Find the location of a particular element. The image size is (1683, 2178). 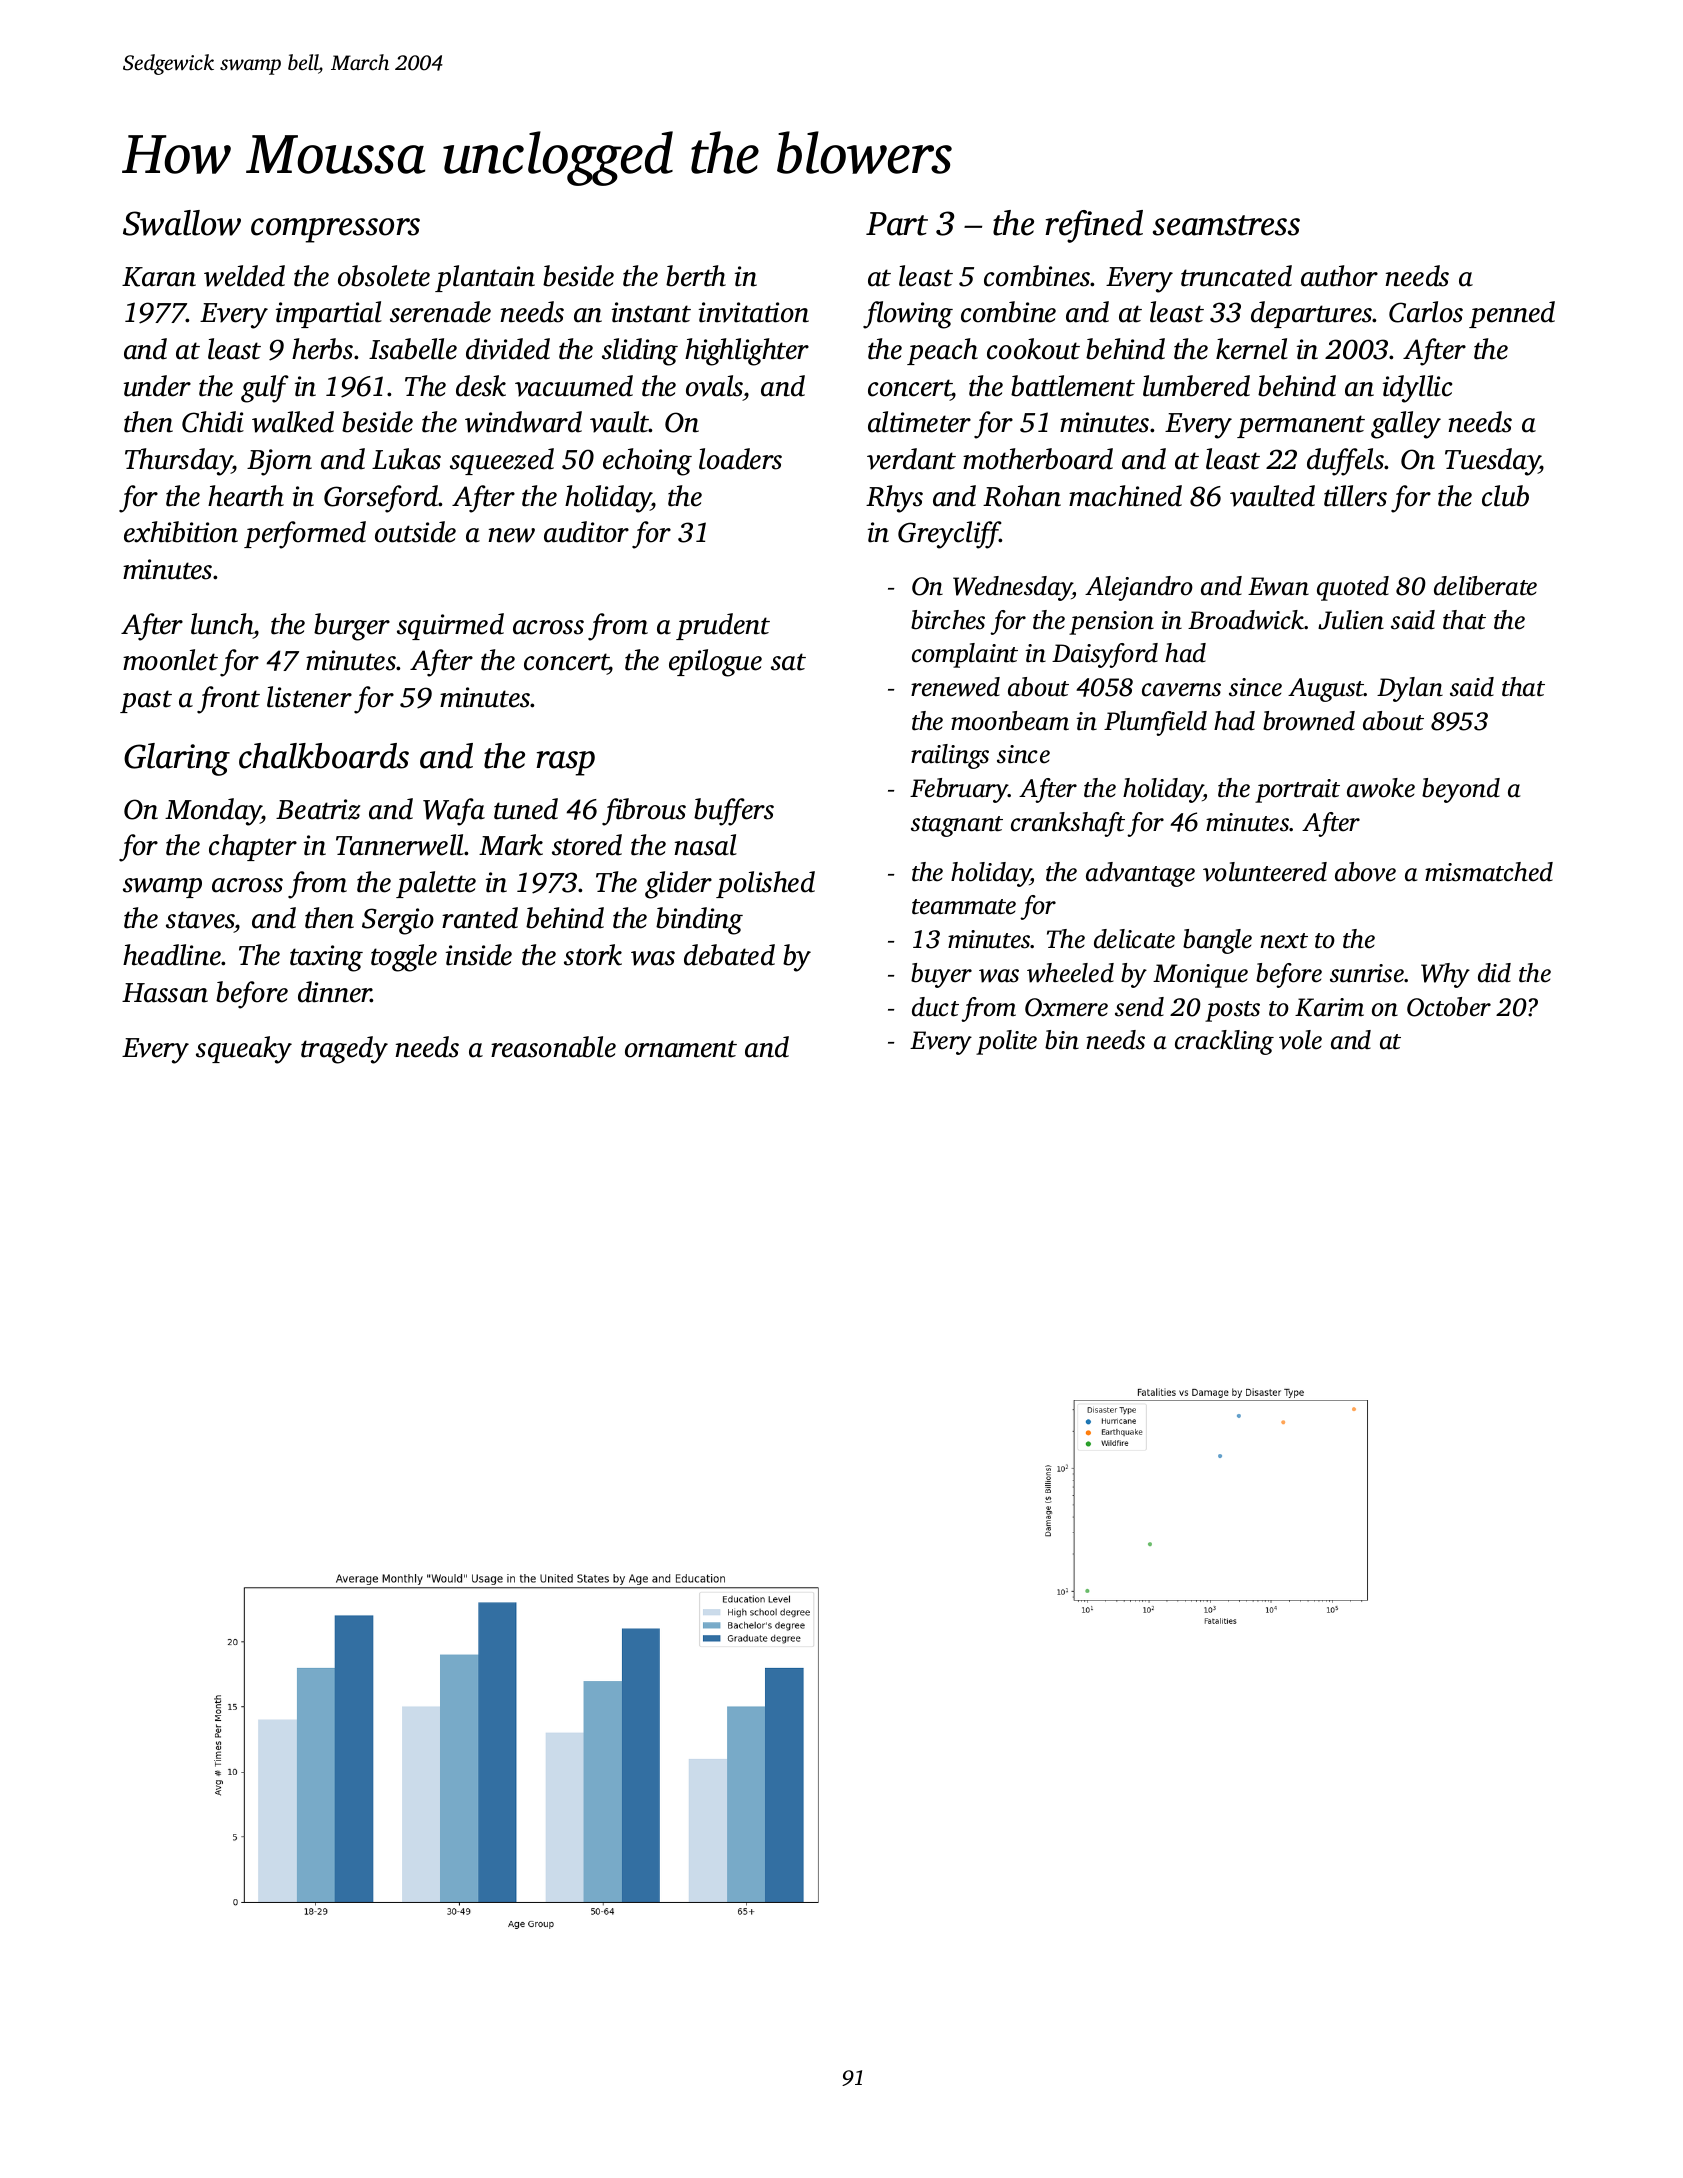

truncated is located at coordinates (1236, 276).
